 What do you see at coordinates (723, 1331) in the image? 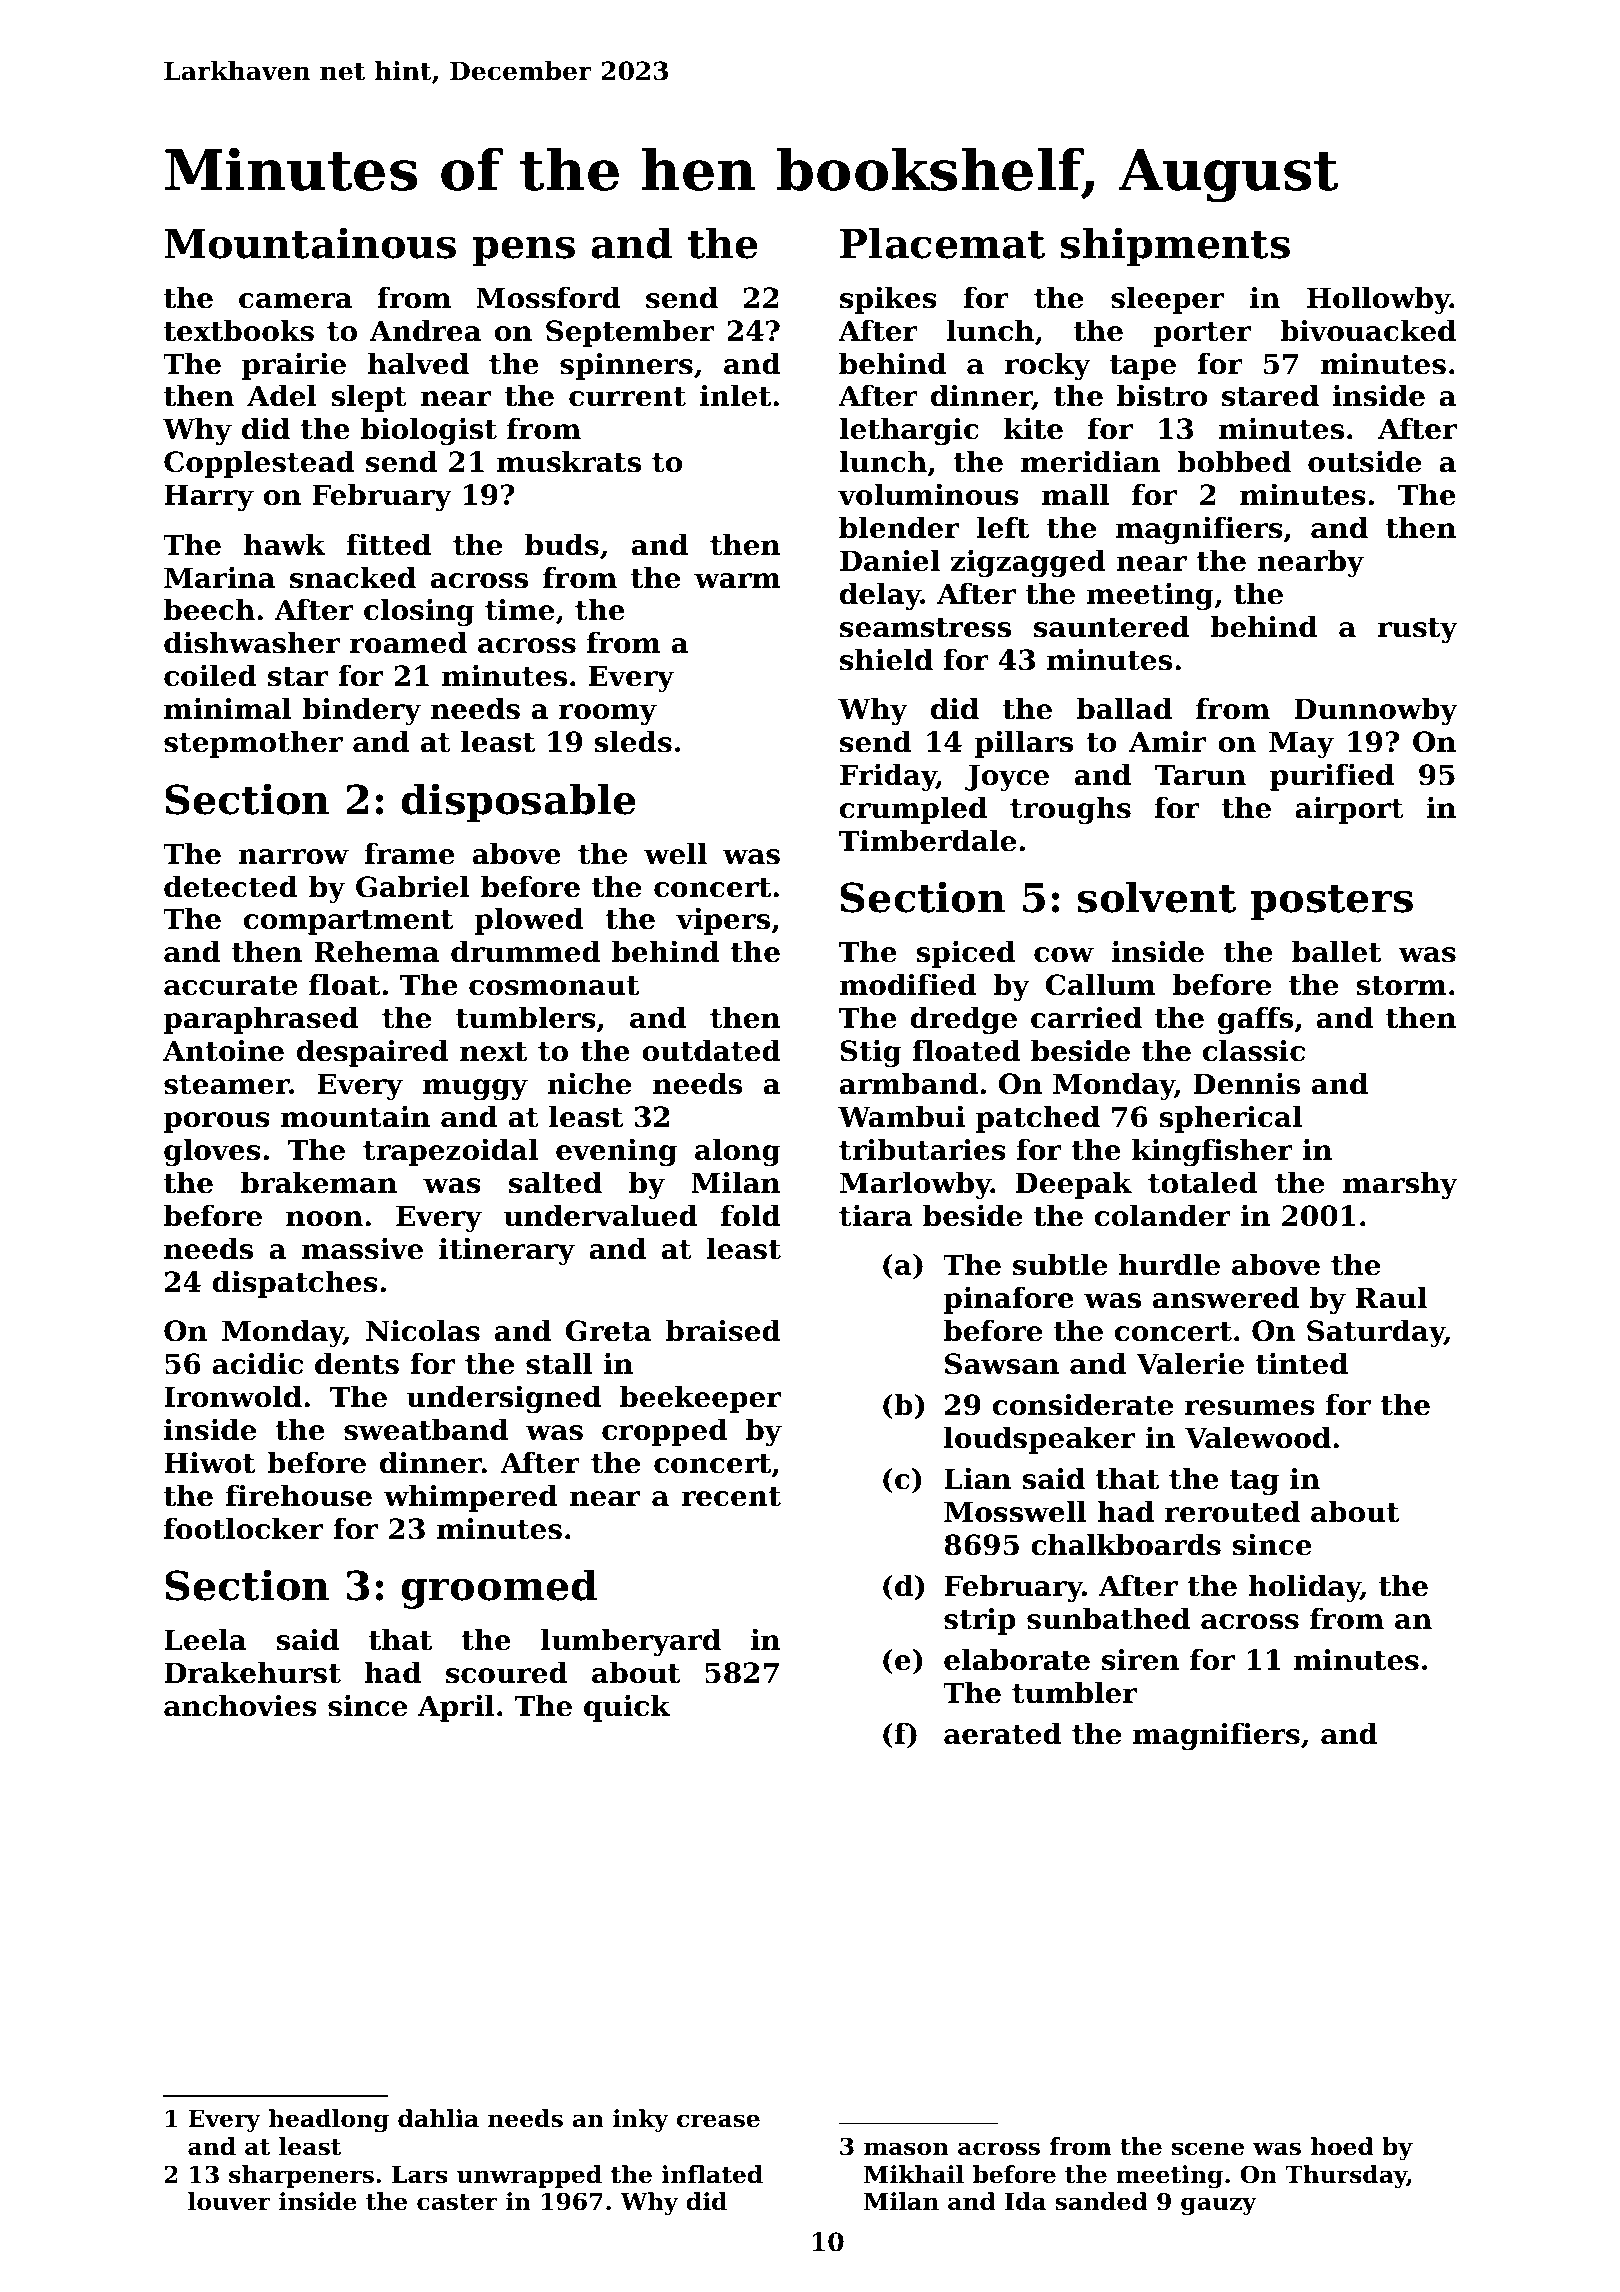
I see `braised` at bounding box center [723, 1331].
